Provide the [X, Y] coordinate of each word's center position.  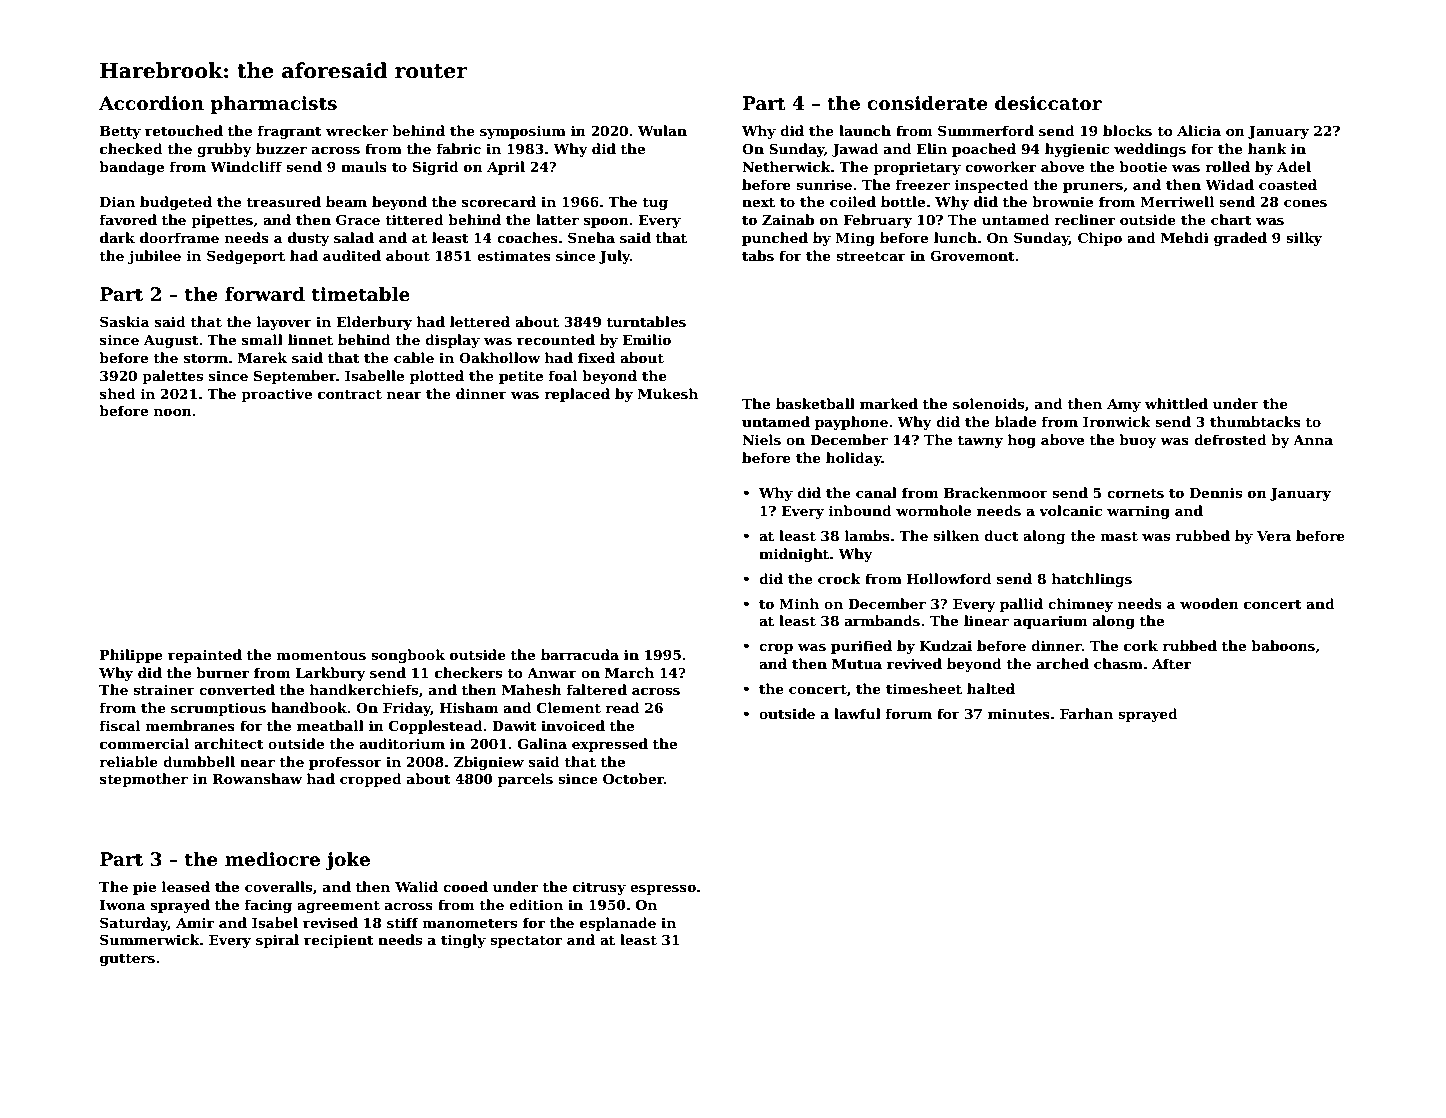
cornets [1135, 493]
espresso [663, 889]
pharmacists [274, 105]
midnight [794, 555]
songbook [408, 656]
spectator [526, 942]
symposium [523, 132]
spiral [277, 941]
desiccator [1048, 103]
